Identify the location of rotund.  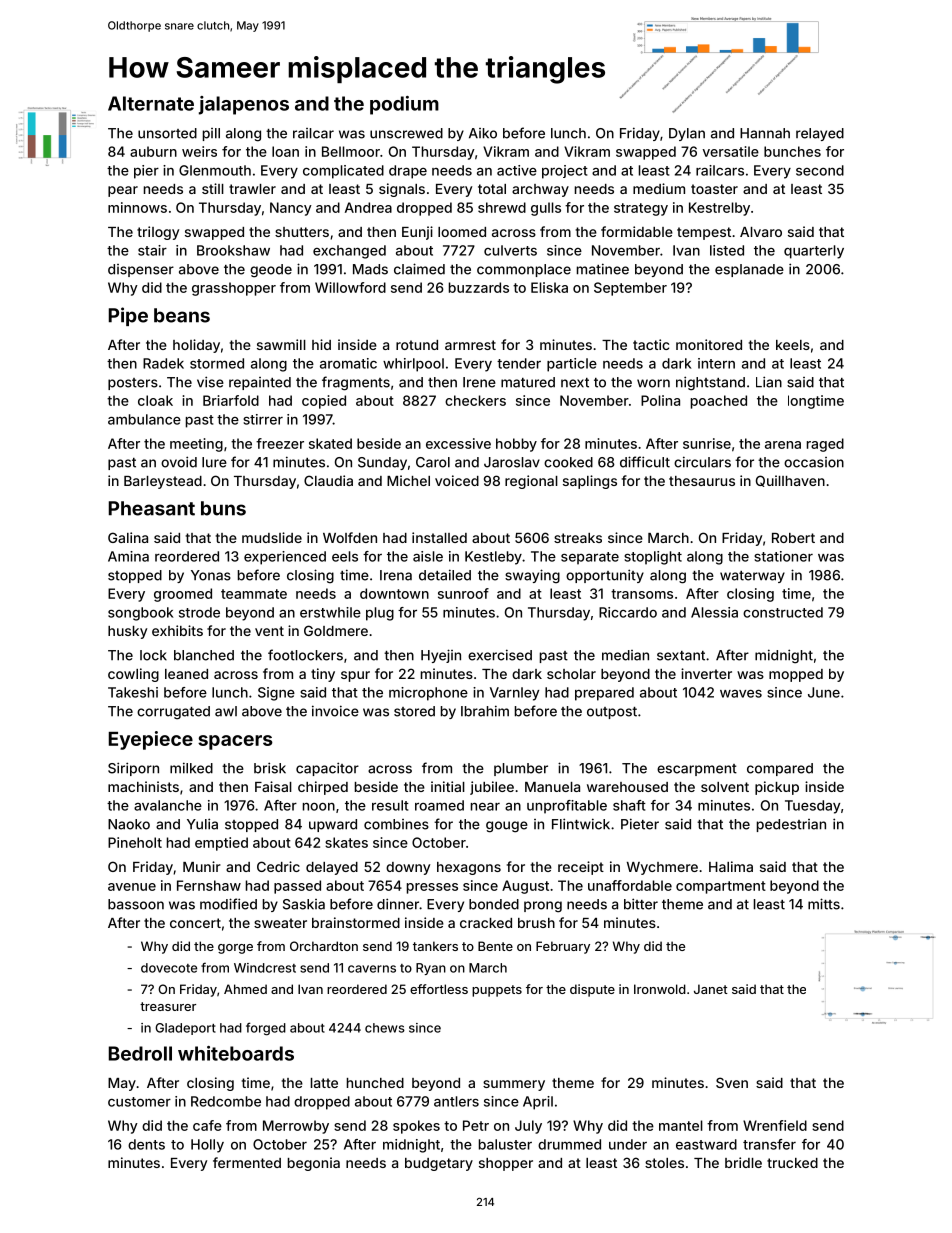
(417, 345).
